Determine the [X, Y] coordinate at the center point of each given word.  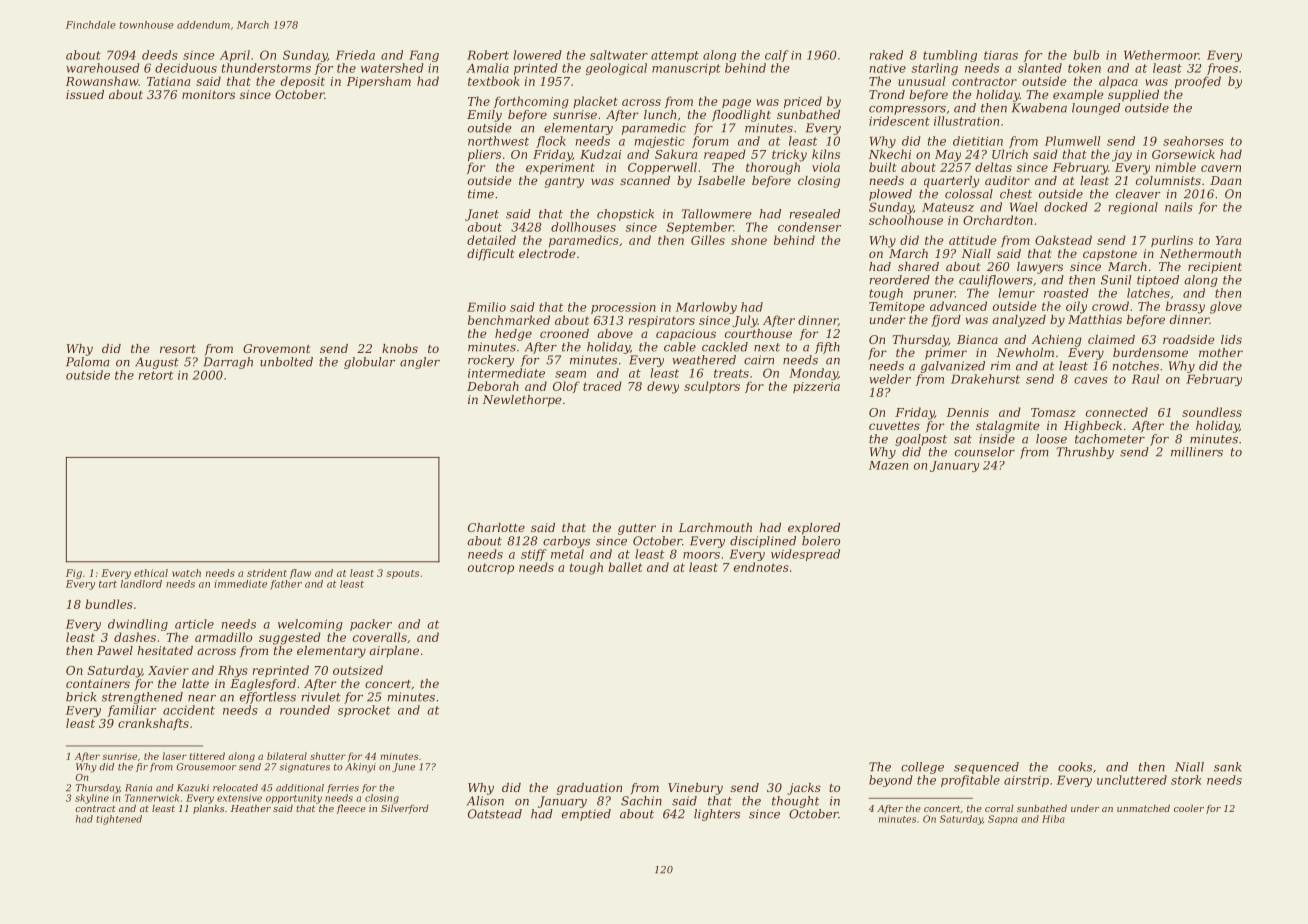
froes [1222, 69]
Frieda [355, 55]
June [403, 767]
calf [777, 56]
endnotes [761, 567]
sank [1227, 767]
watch [186, 573]
